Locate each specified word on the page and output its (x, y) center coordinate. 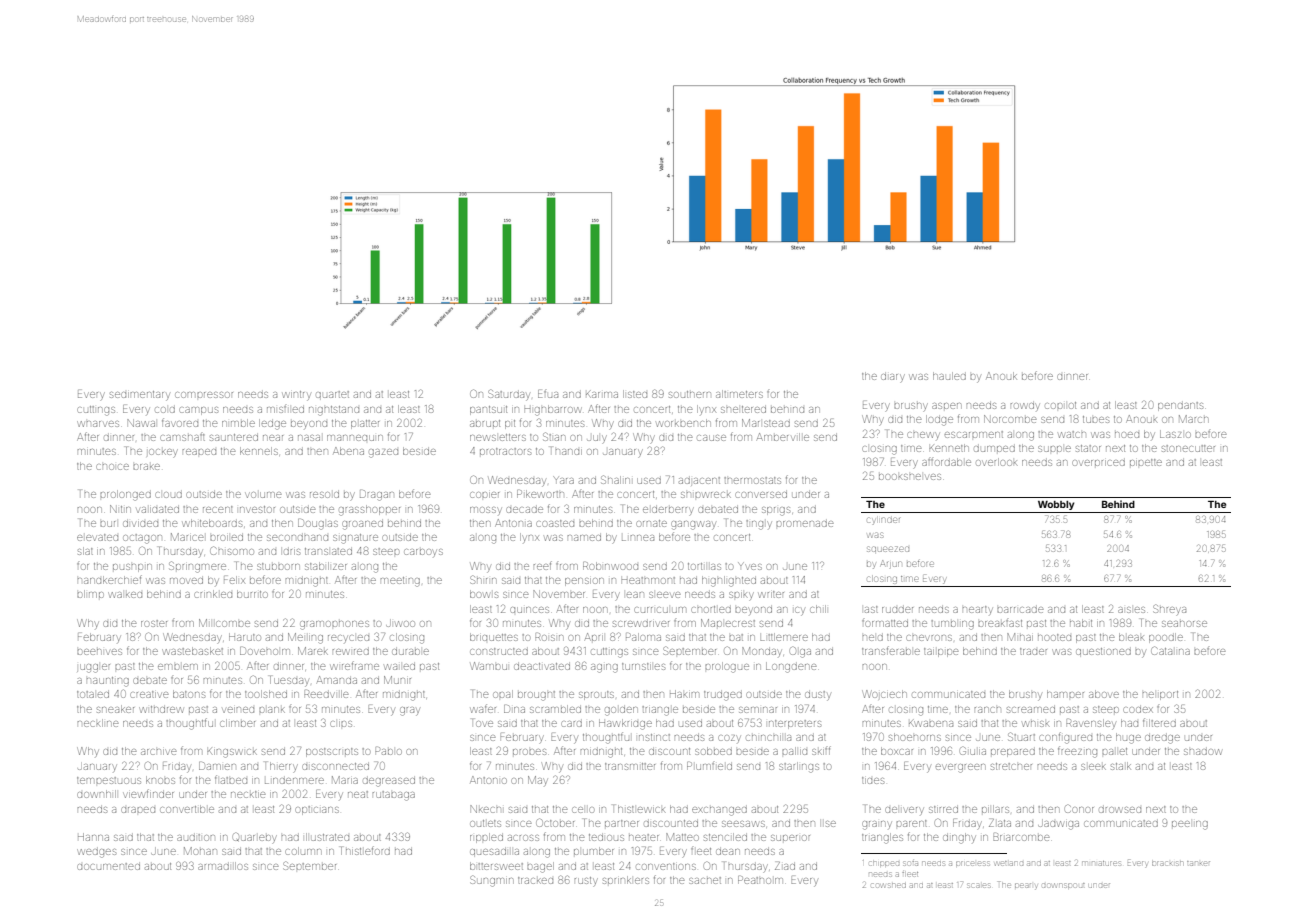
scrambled (555, 709)
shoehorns (915, 737)
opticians (317, 810)
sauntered (234, 437)
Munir (397, 680)
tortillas (704, 566)
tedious (606, 837)
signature (355, 539)
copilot (1061, 405)
